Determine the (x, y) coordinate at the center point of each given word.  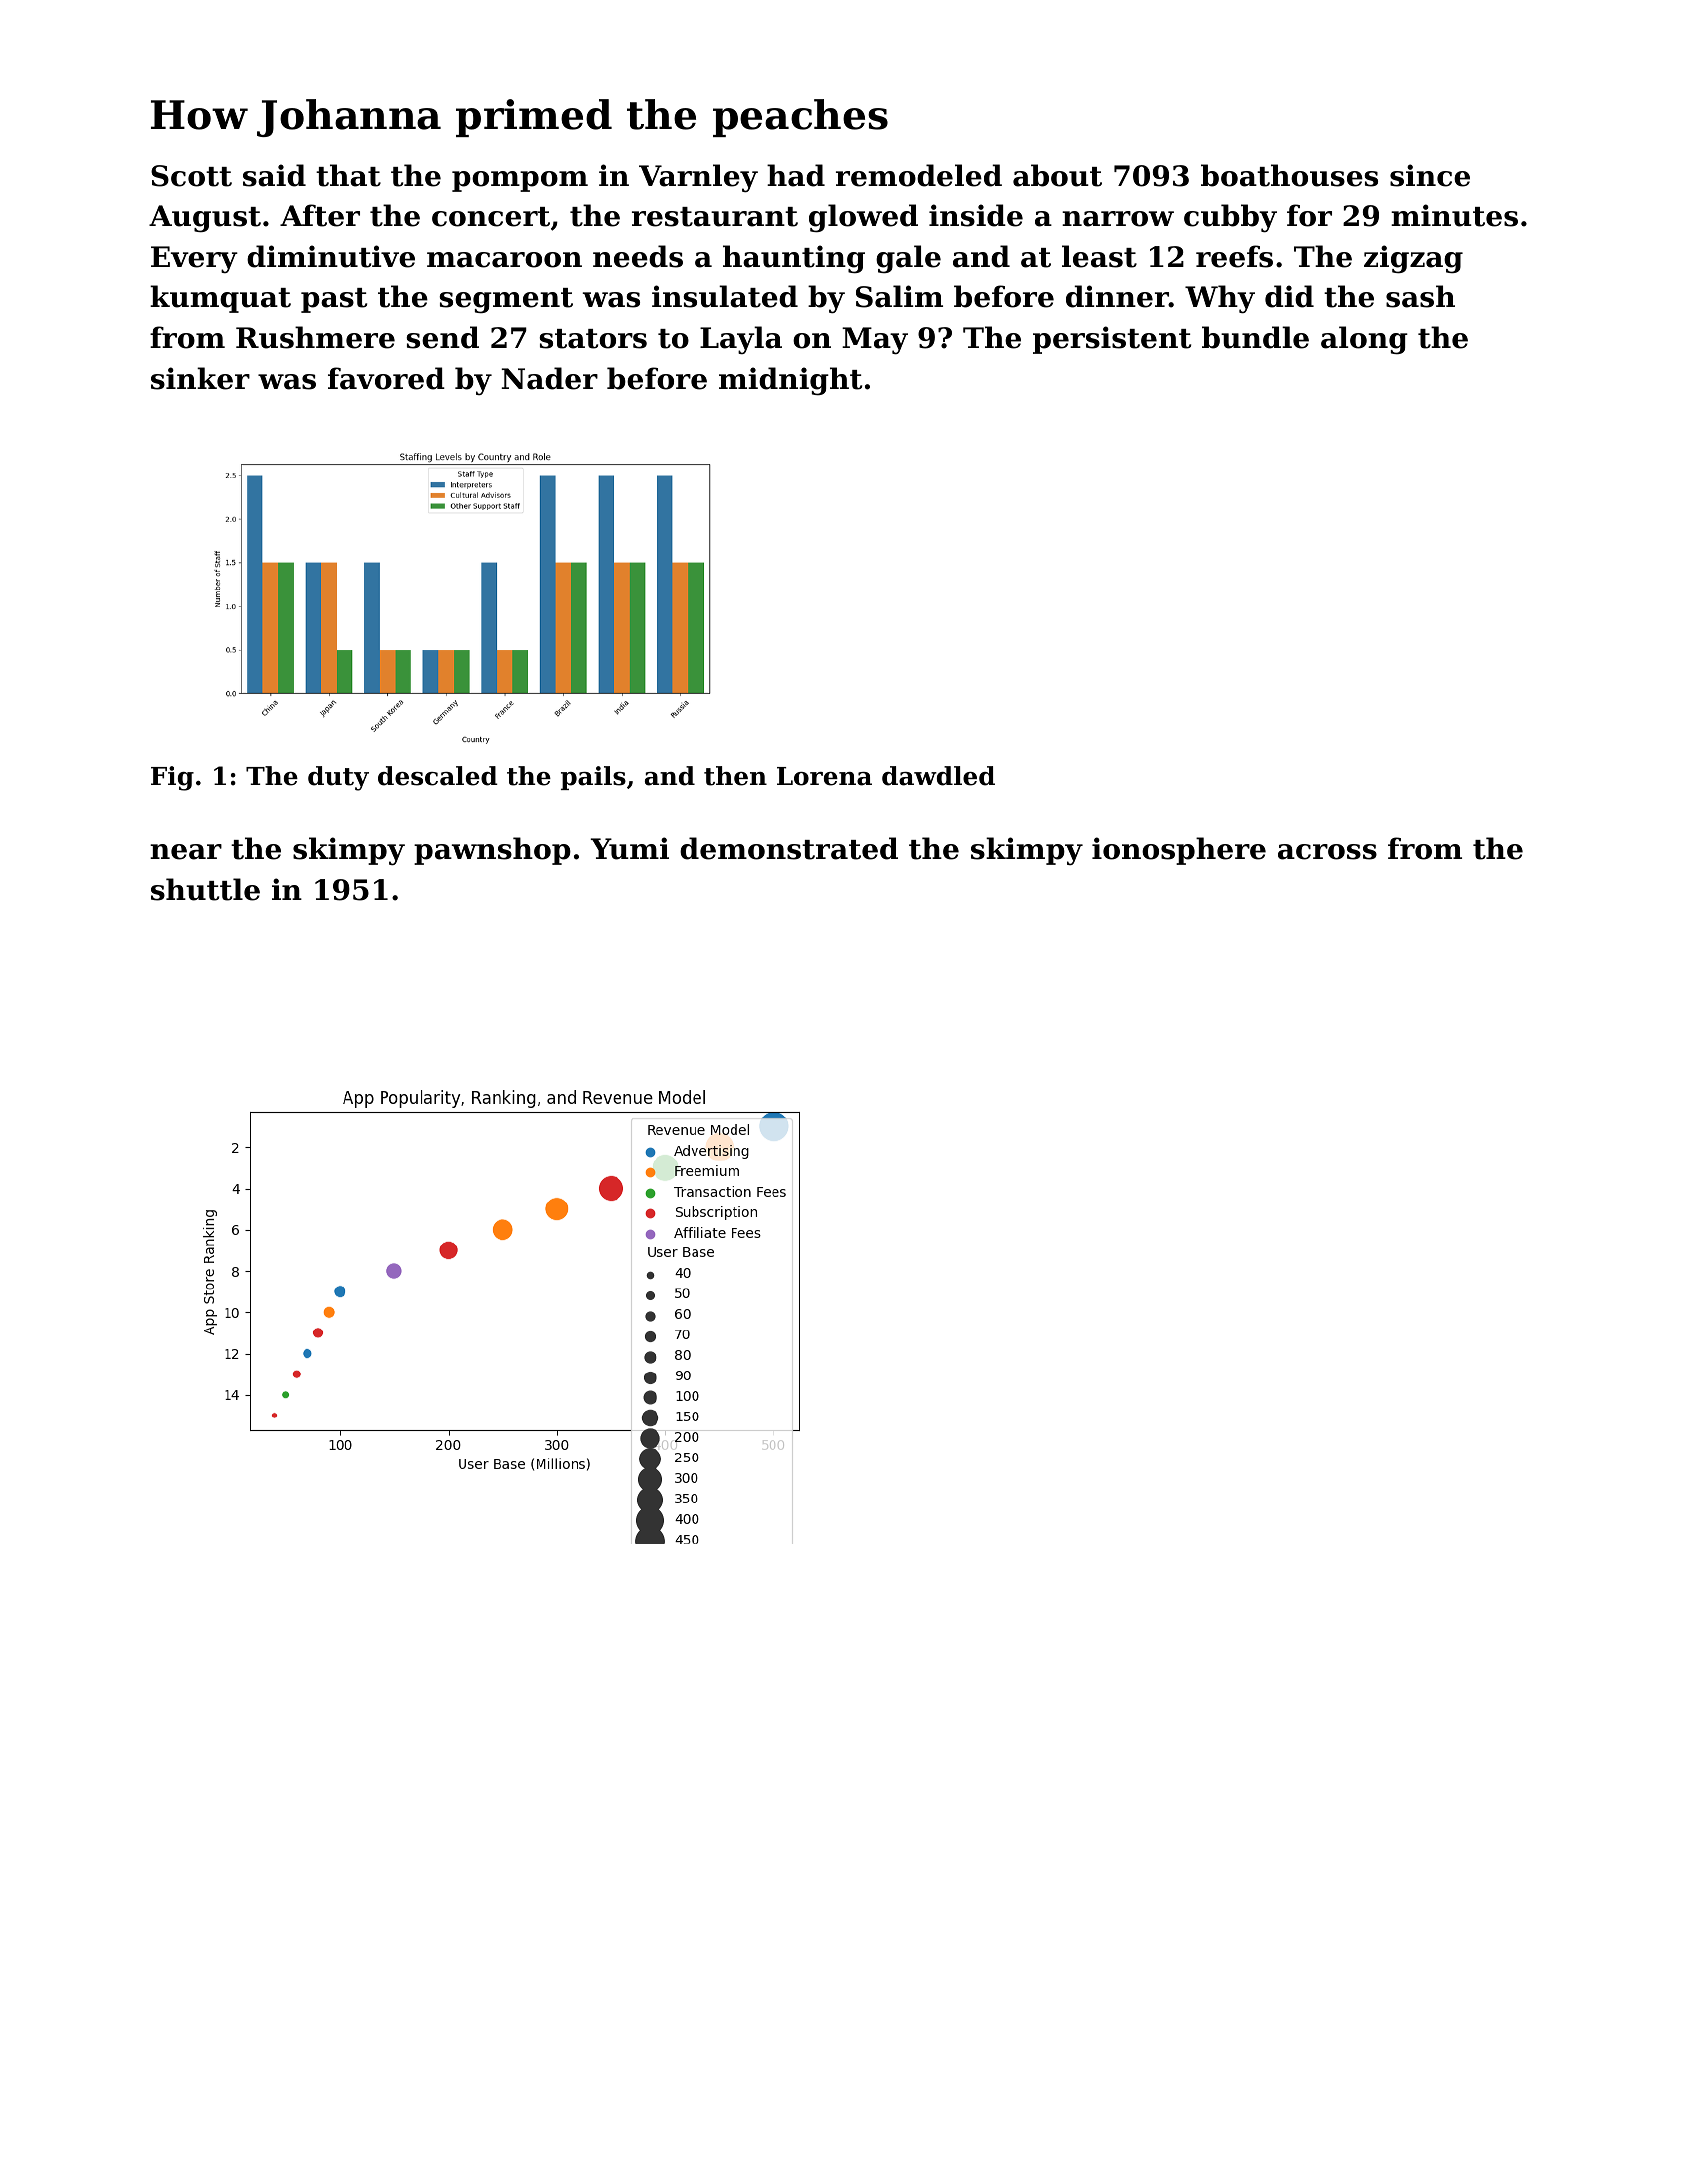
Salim (899, 296)
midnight (790, 381)
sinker (200, 378)
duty (338, 778)
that (348, 175)
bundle (1255, 337)
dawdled (938, 776)
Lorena (824, 776)
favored (386, 378)
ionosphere (1179, 851)
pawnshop (492, 851)
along (1364, 340)
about (1057, 175)
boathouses (1289, 175)
